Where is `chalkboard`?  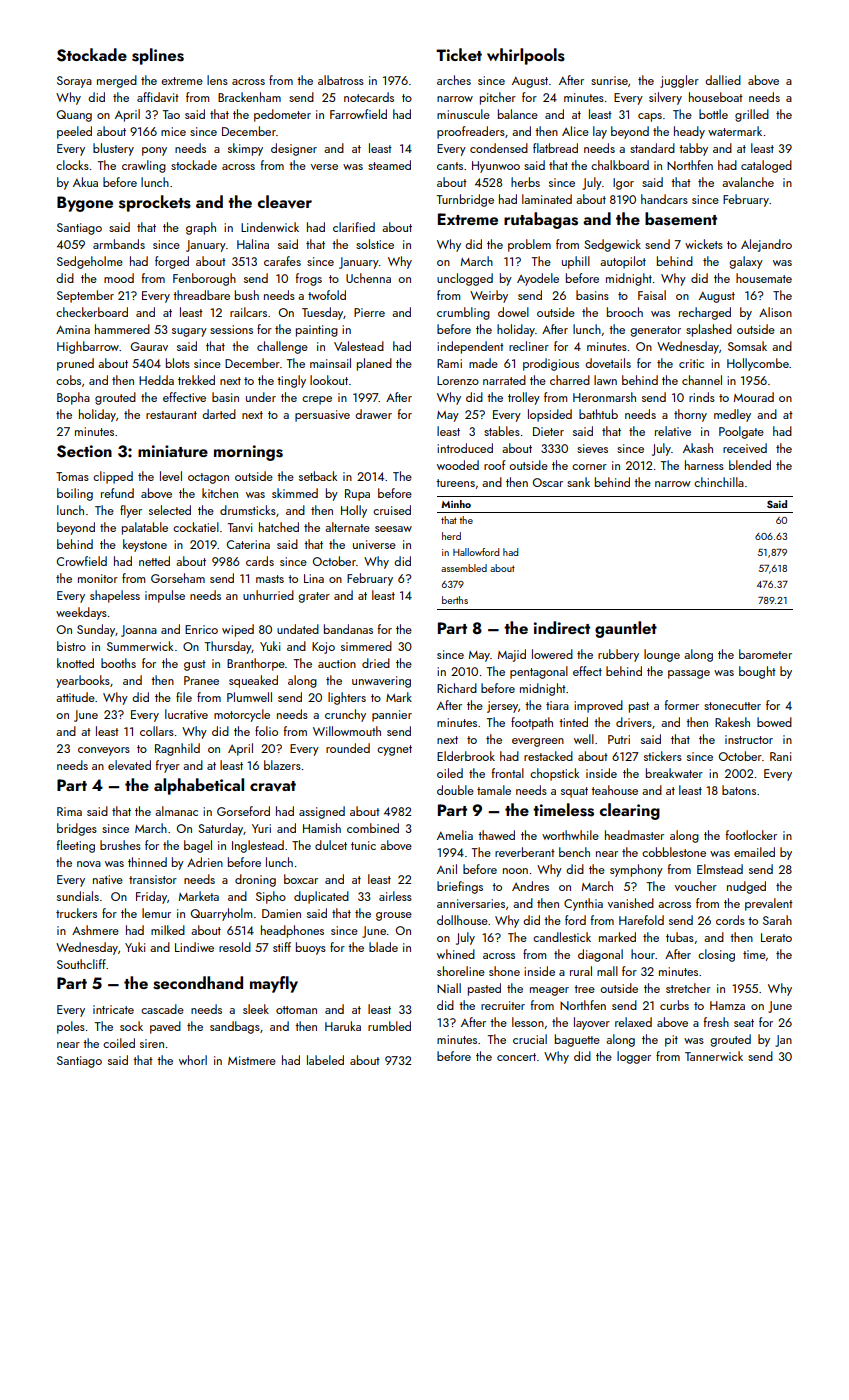 chalkboard is located at coordinates (620, 165).
